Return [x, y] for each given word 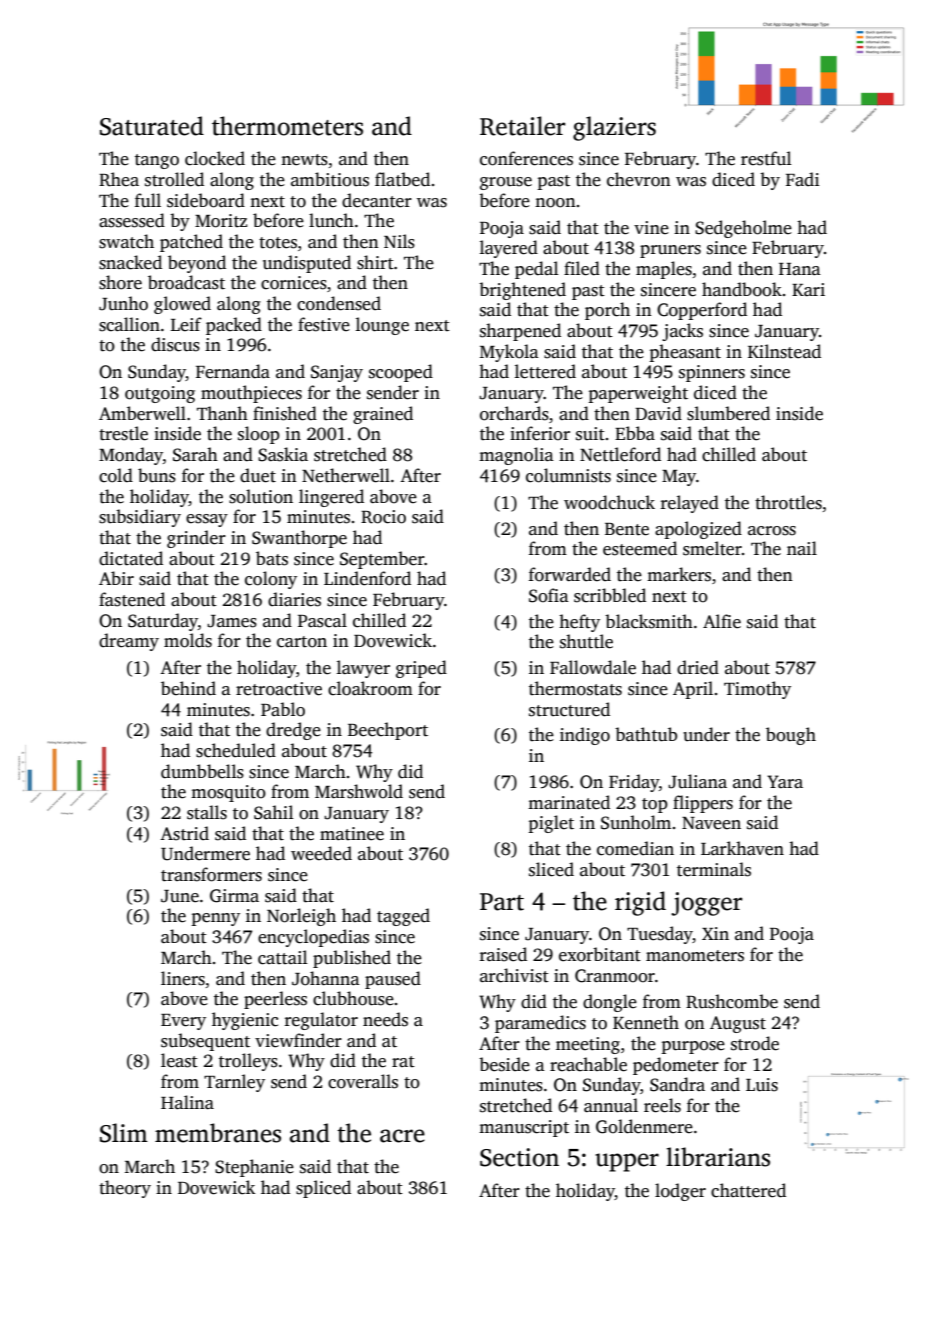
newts [304, 160]
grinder [196, 539]
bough [791, 736]
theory [125, 1189]
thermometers [287, 126]
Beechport [388, 731]
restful [766, 158]
